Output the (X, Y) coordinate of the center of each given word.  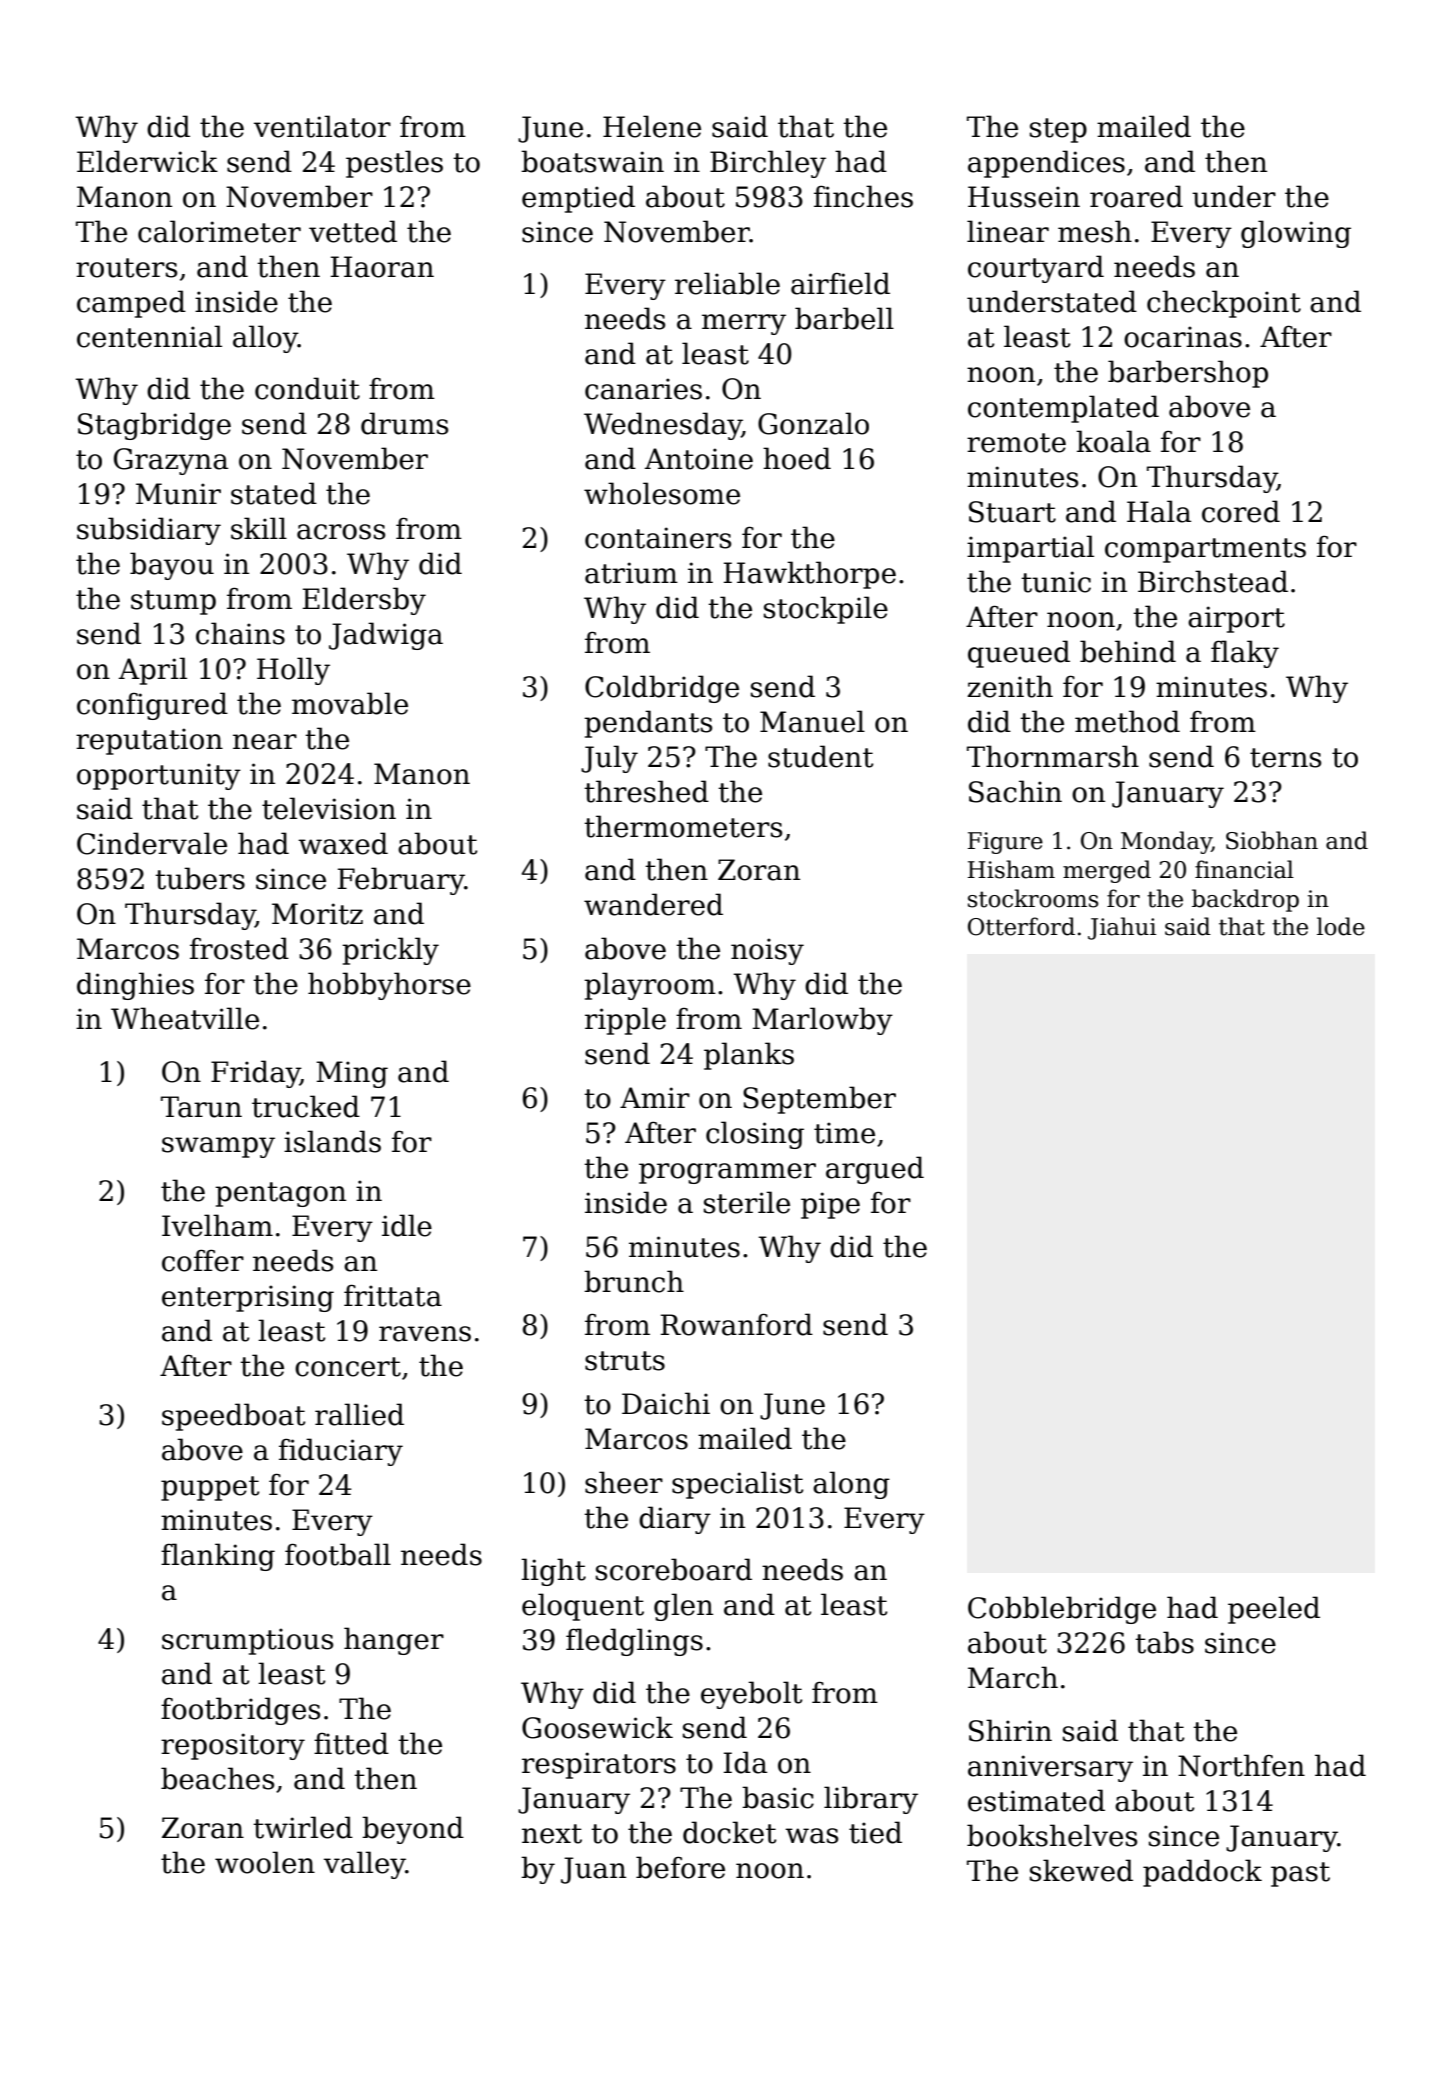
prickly (390, 951)
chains (240, 633)
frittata (393, 1295)
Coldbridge (662, 689)
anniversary (1050, 1768)
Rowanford (737, 1324)
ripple (625, 1021)
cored (1241, 511)
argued (875, 1170)
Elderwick (147, 161)
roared (1136, 196)
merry (744, 324)
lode (1341, 926)
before (680, 1867)
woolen (265, 1862)
